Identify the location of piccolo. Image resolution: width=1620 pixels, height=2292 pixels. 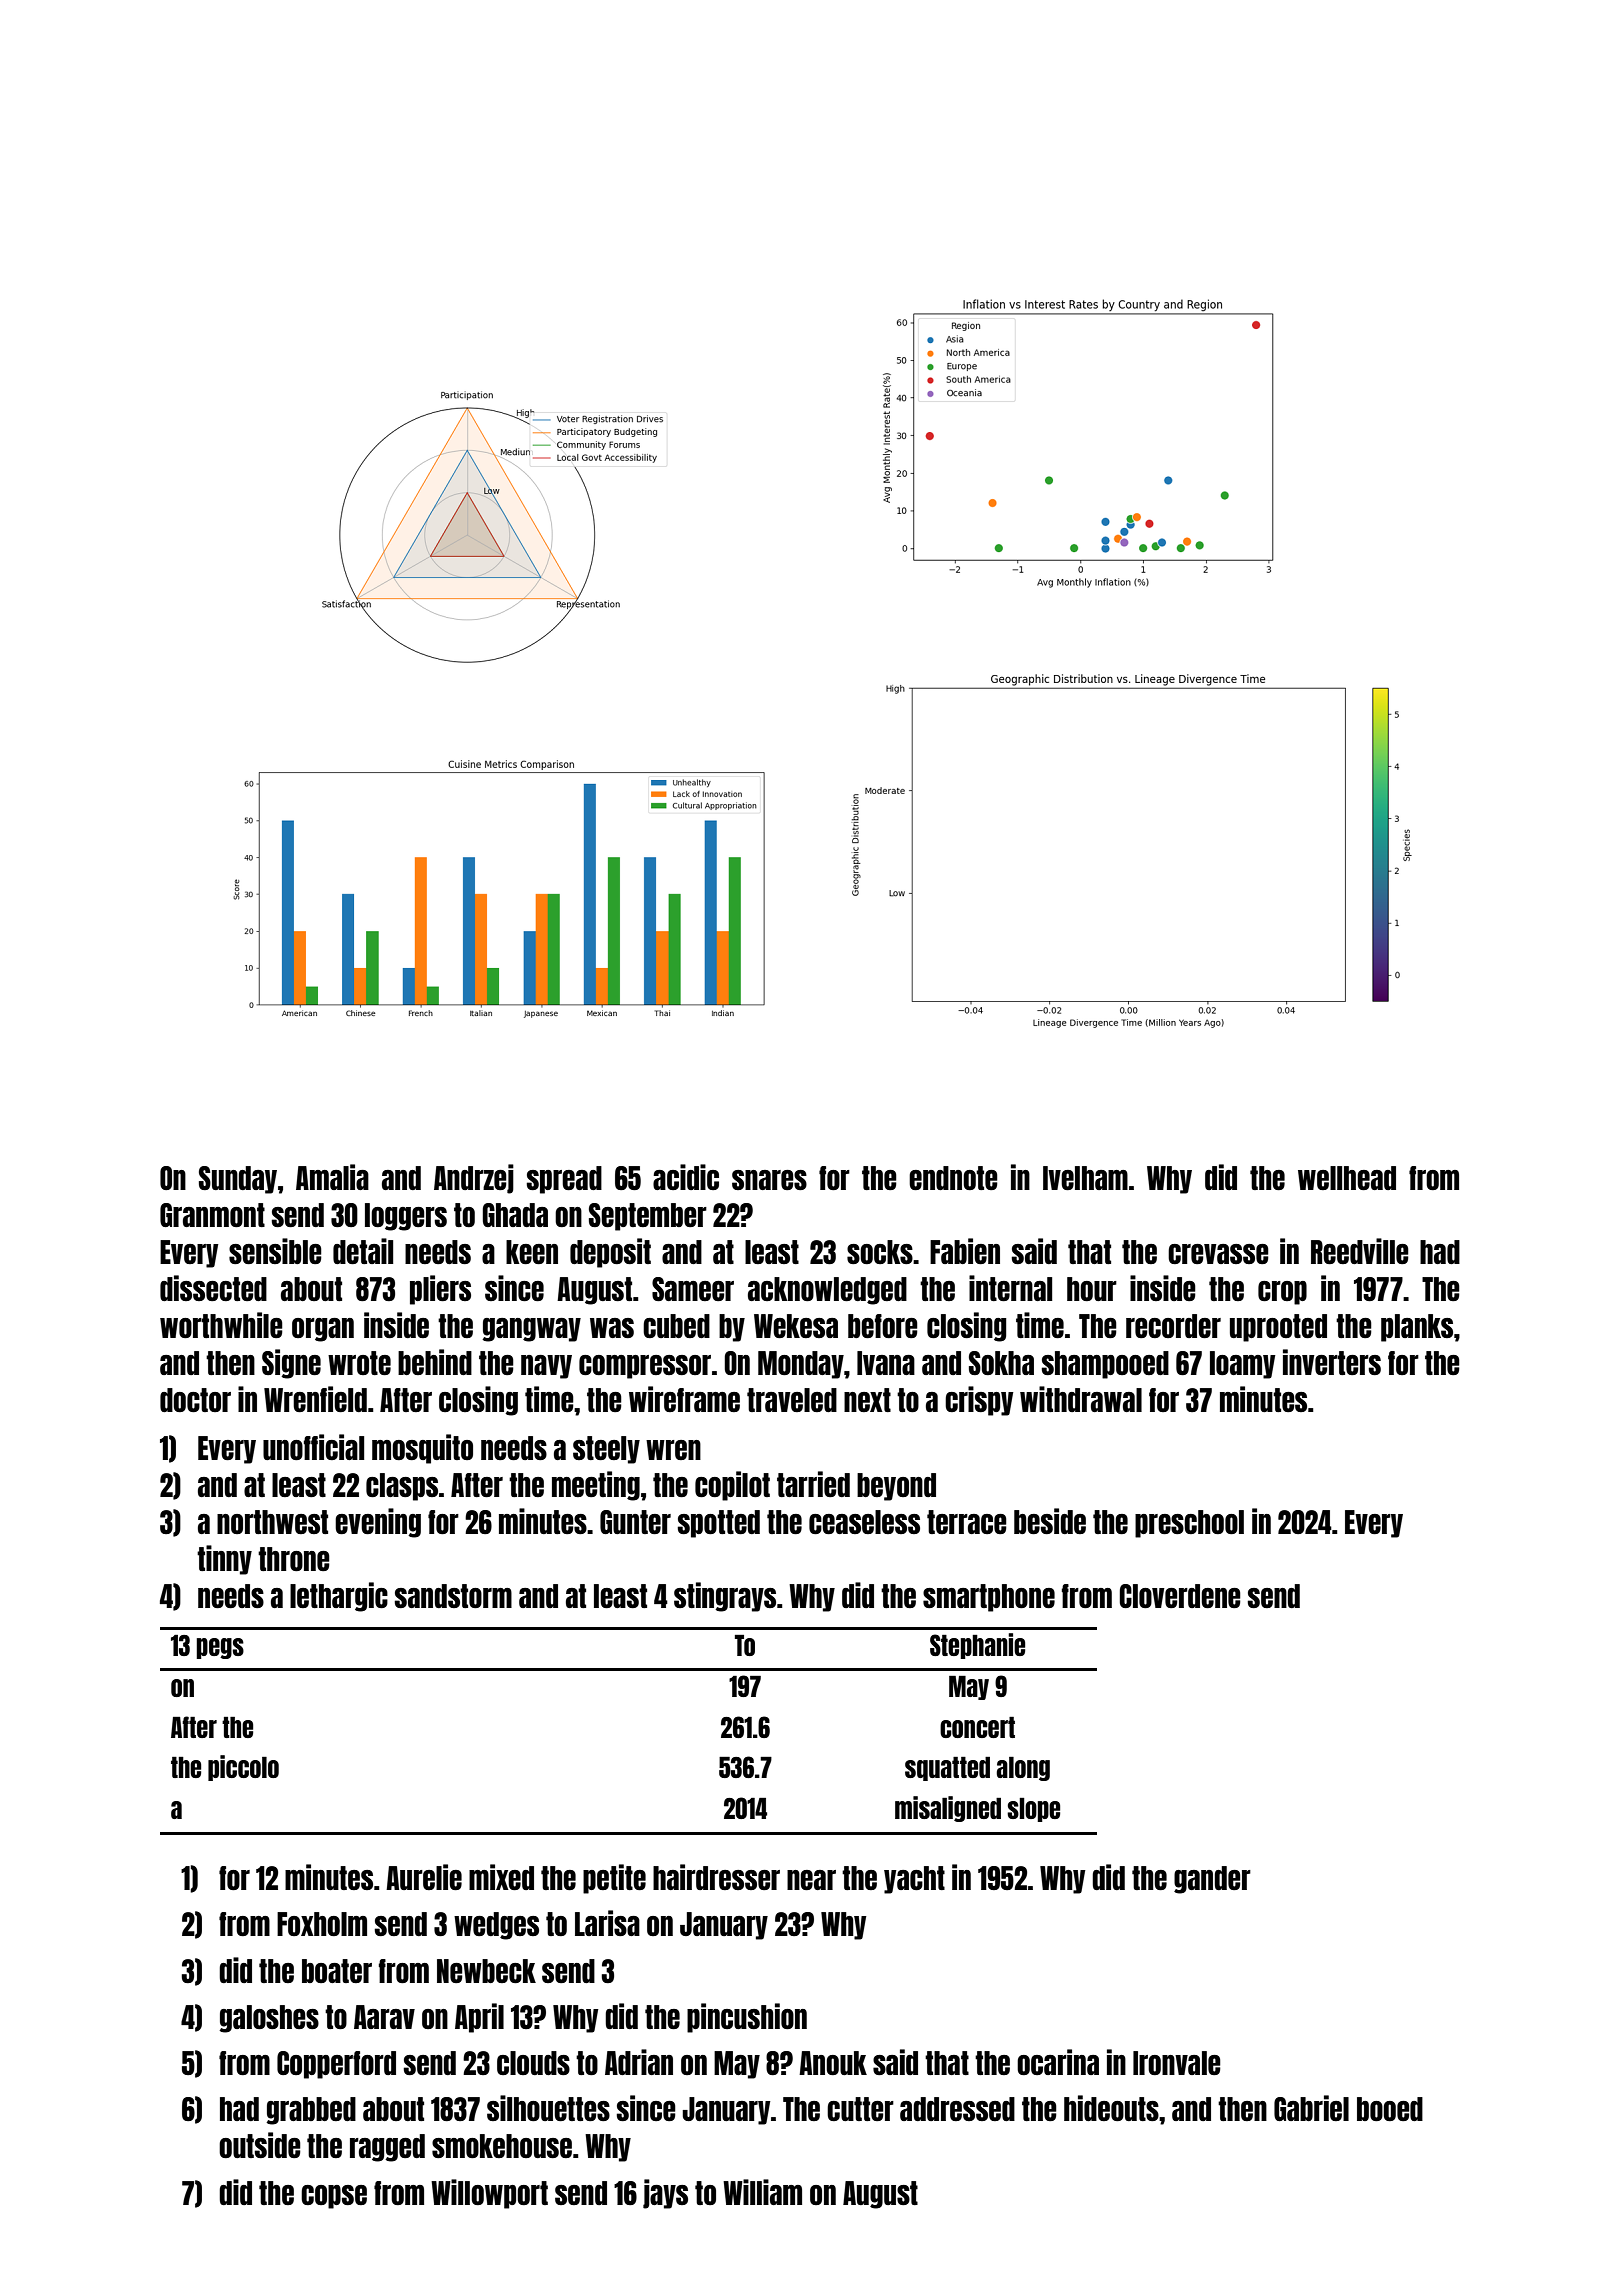
(243, 1768).
